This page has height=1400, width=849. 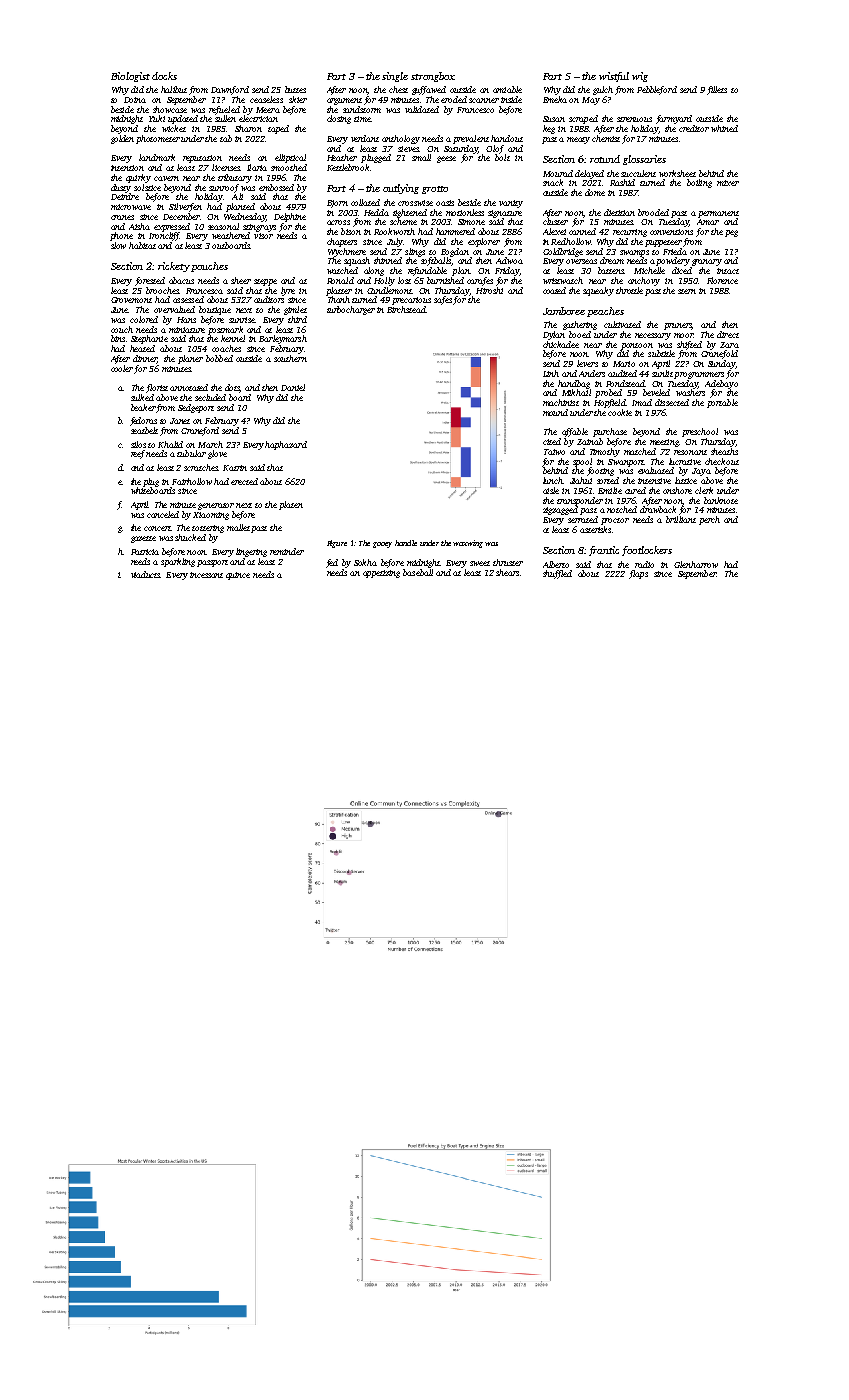 What do you see at coordinates (241, 280) in the page?
I see `sheer` at bounding box center [241, 280].
